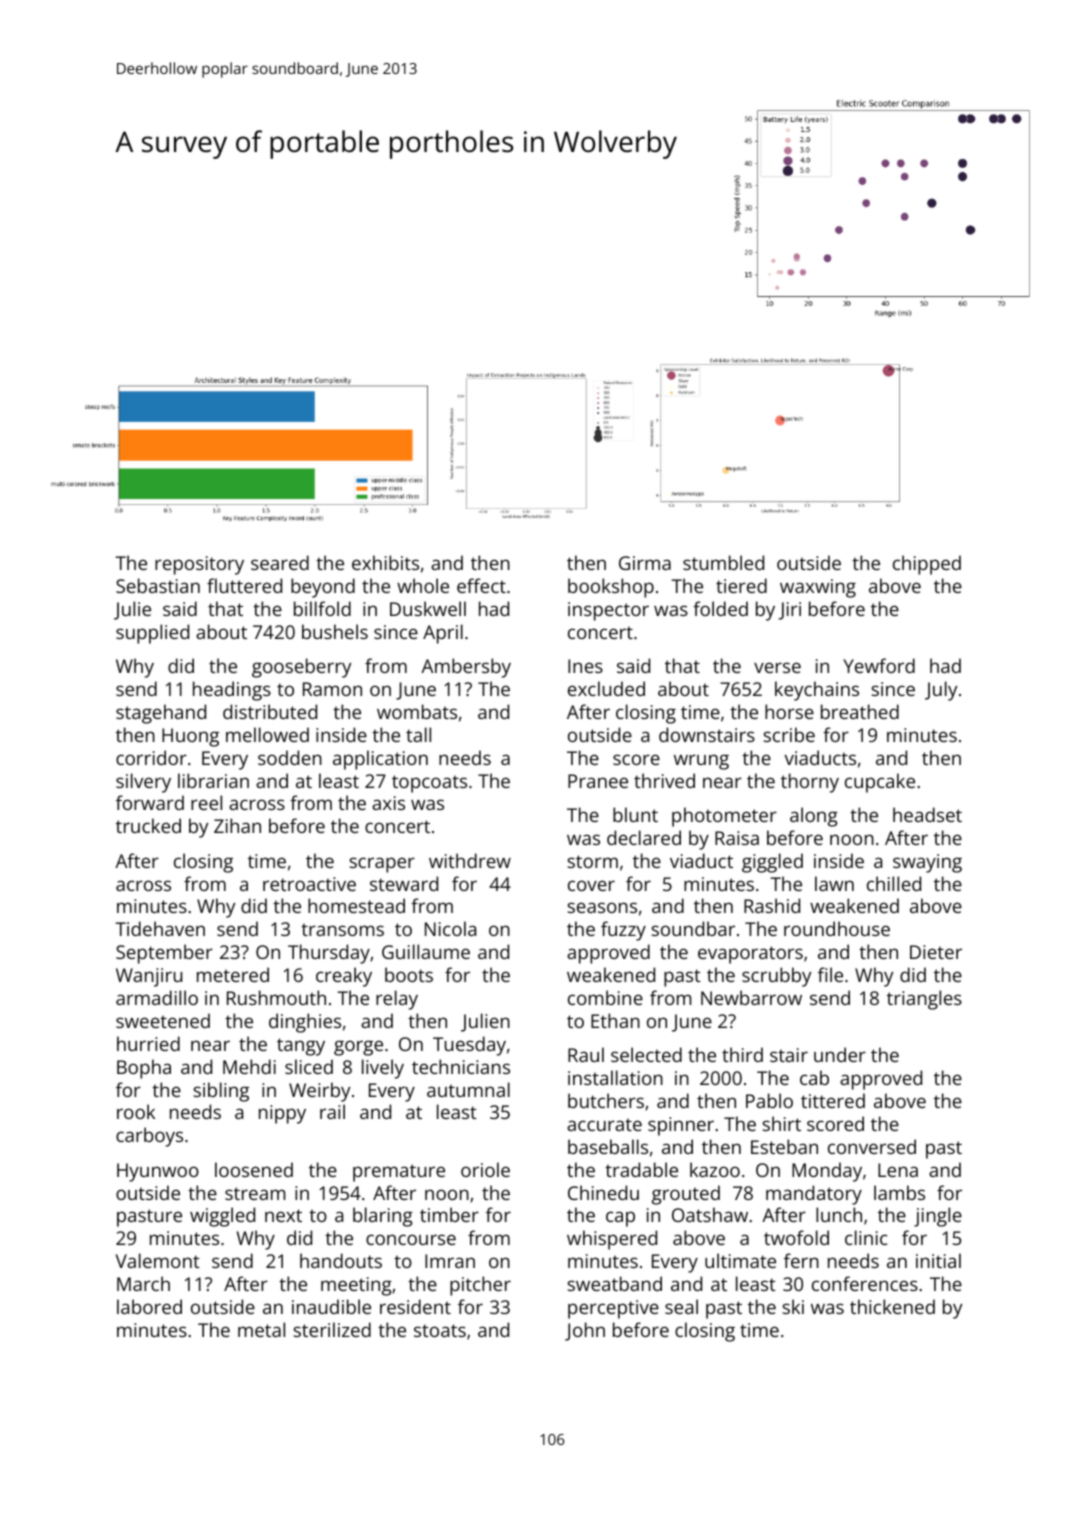  Describe the element at coordinates (261, 1329) in the screenshot. I see `metal` at that location.
